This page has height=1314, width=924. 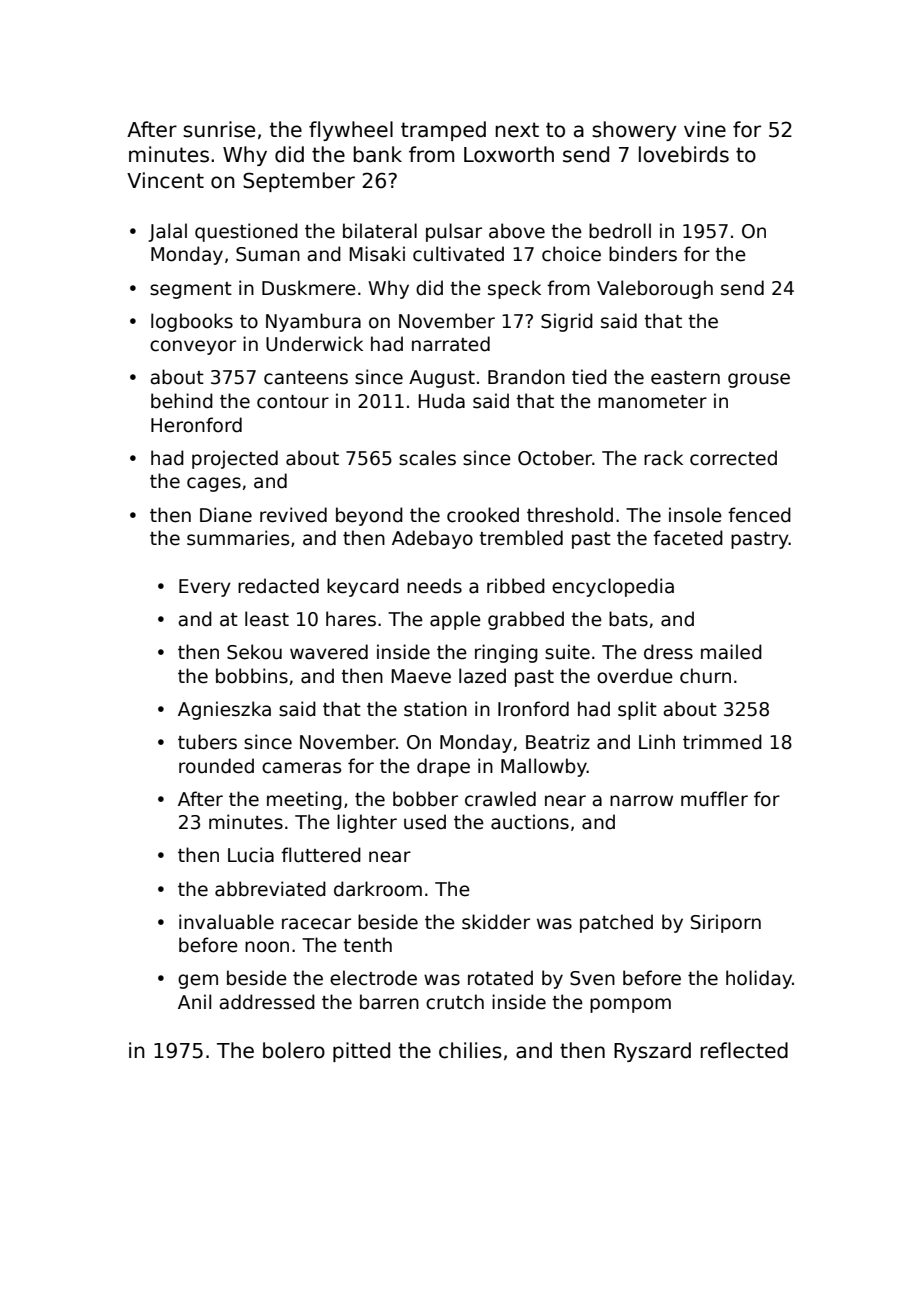 What do you see at coordinates (443, 131) in the page?
I see `tramped` at bounding box center [443, 131].
